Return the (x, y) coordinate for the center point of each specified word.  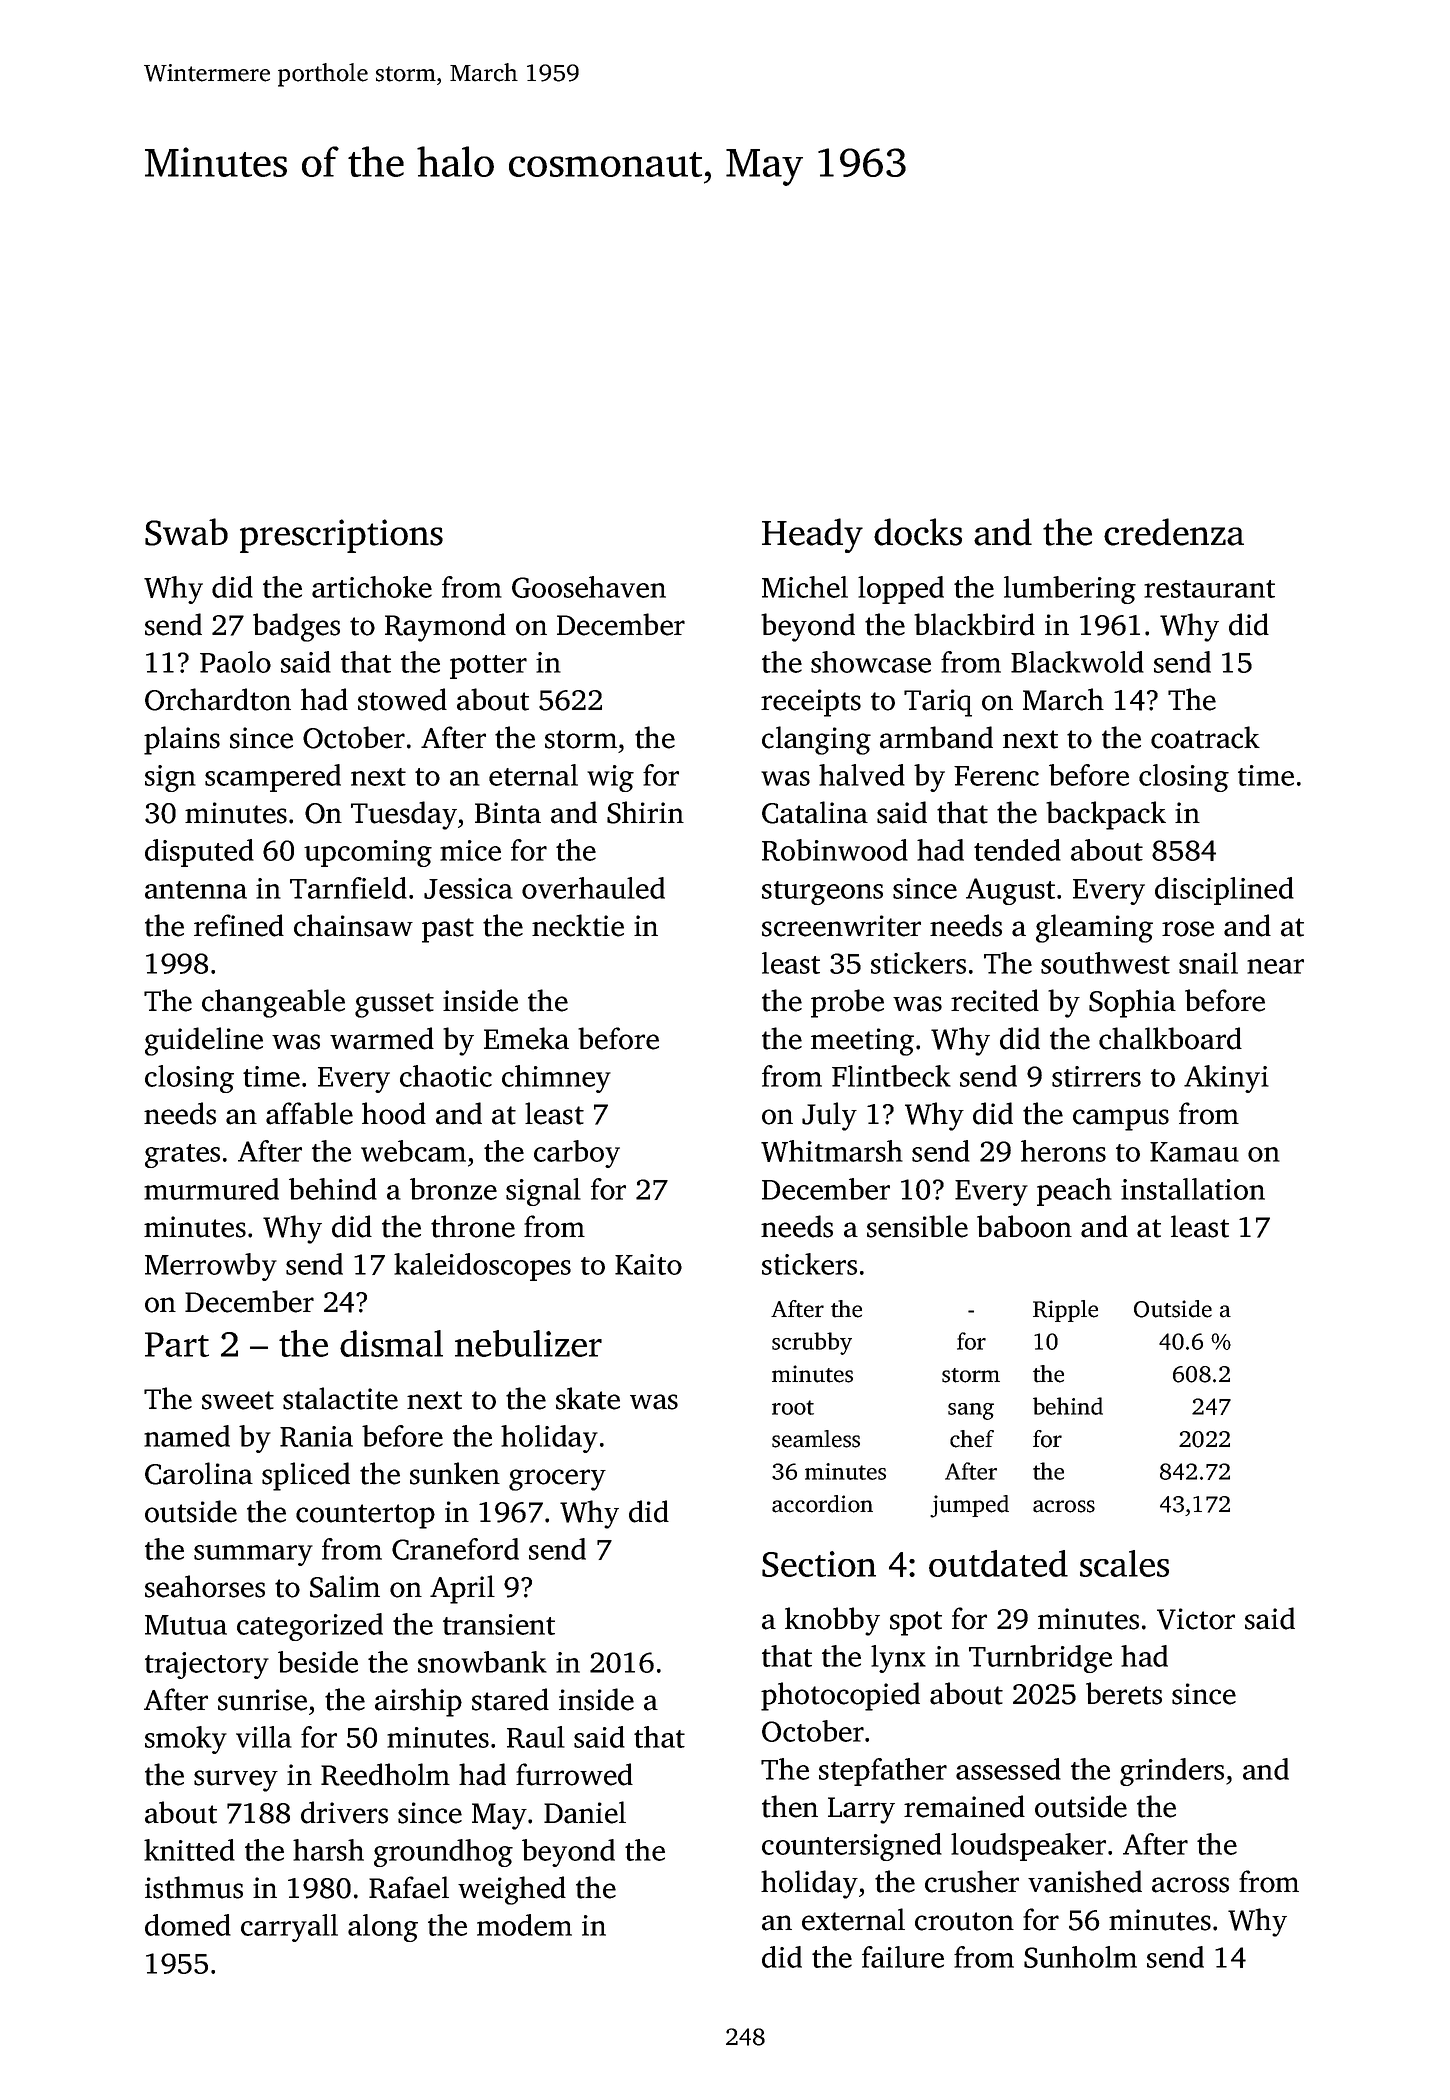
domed (188, 1925)
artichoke (372, 587)
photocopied (840, 1696)
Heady (812, 535)
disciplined (1224, 891)
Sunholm (1080, 1957)
